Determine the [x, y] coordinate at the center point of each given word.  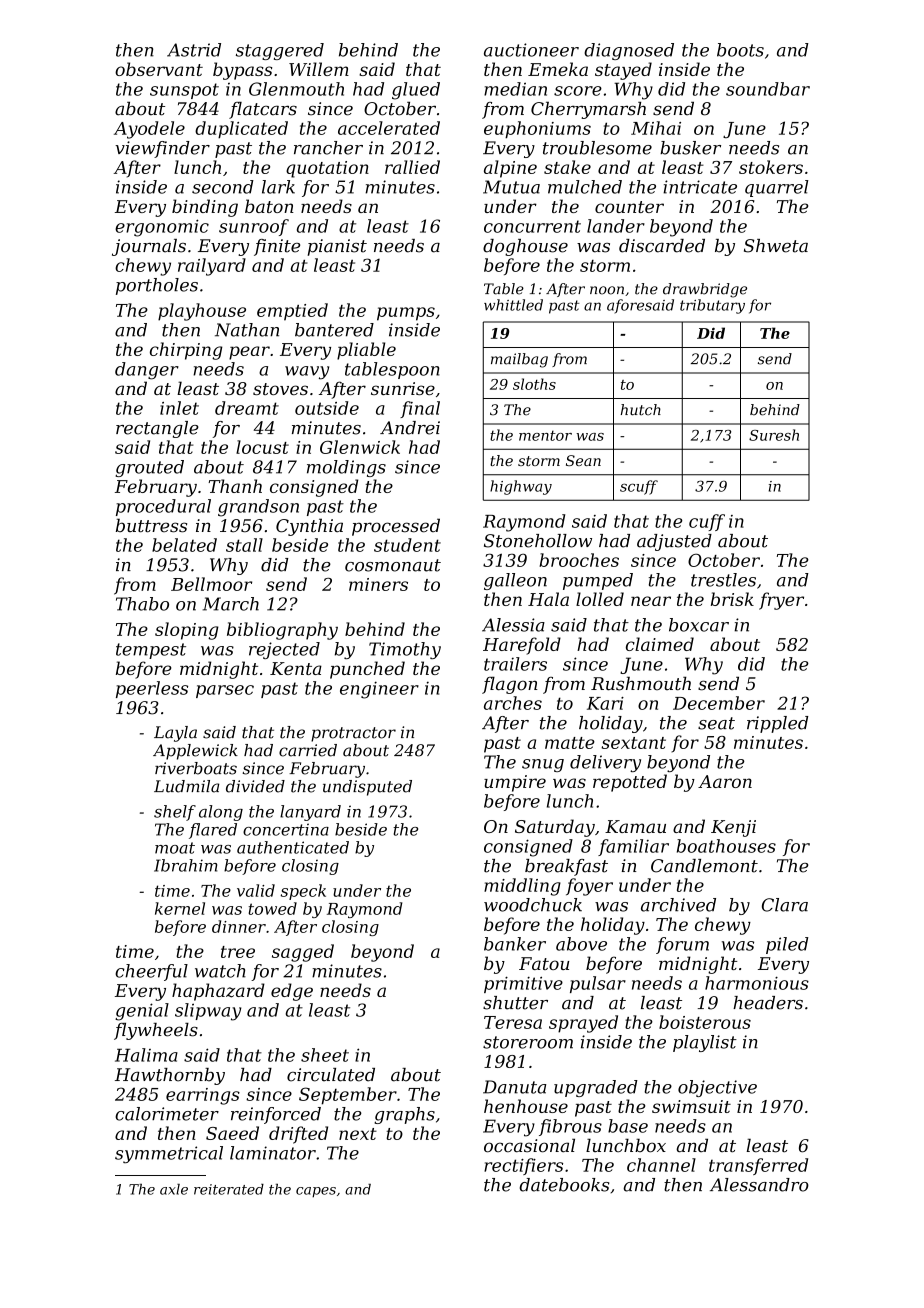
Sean [583, 460]
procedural [163, 507]
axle [174, 1189]
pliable [366, 351]
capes [316, 1192]
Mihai [656, 128]
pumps [406, 314]
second [223, 187]
